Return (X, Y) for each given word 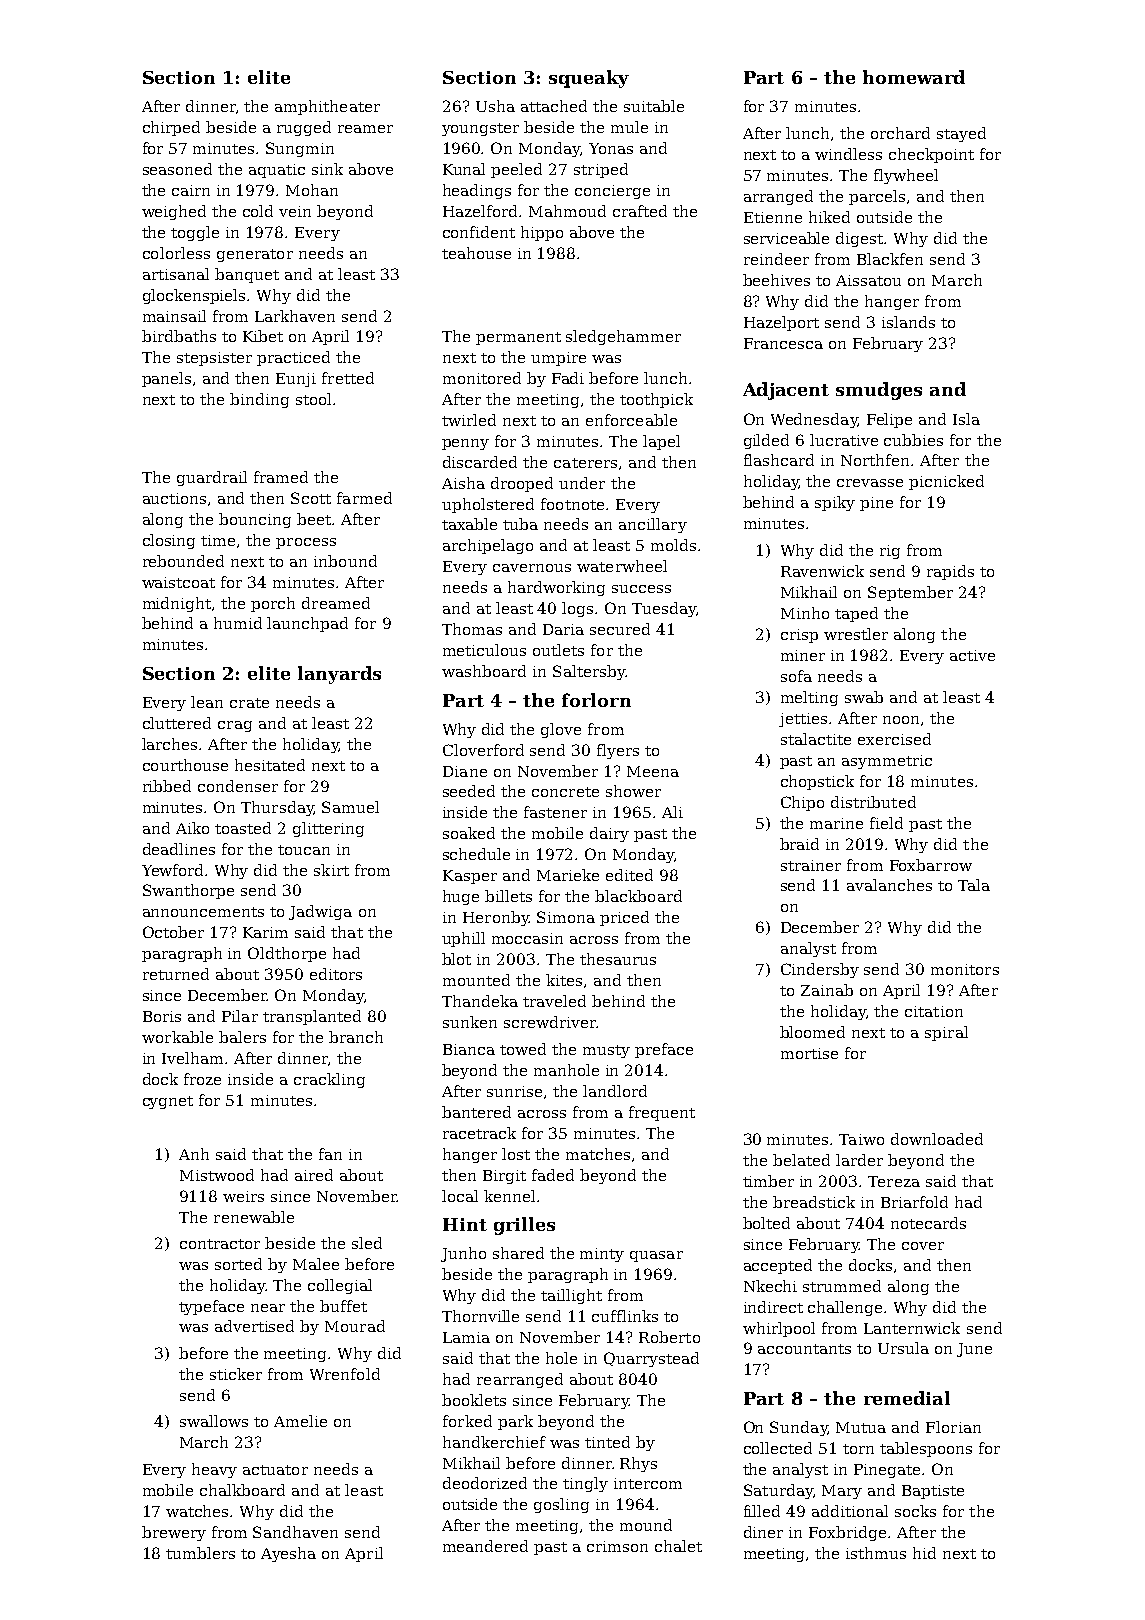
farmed (364, 498)
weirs (243, 1196)
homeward (914, 77)
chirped (171, 128)
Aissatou (868, 280)
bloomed (812, 1032)
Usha (495, 106)
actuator (275, 1470)
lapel (661, 442)
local (460, 1196)
